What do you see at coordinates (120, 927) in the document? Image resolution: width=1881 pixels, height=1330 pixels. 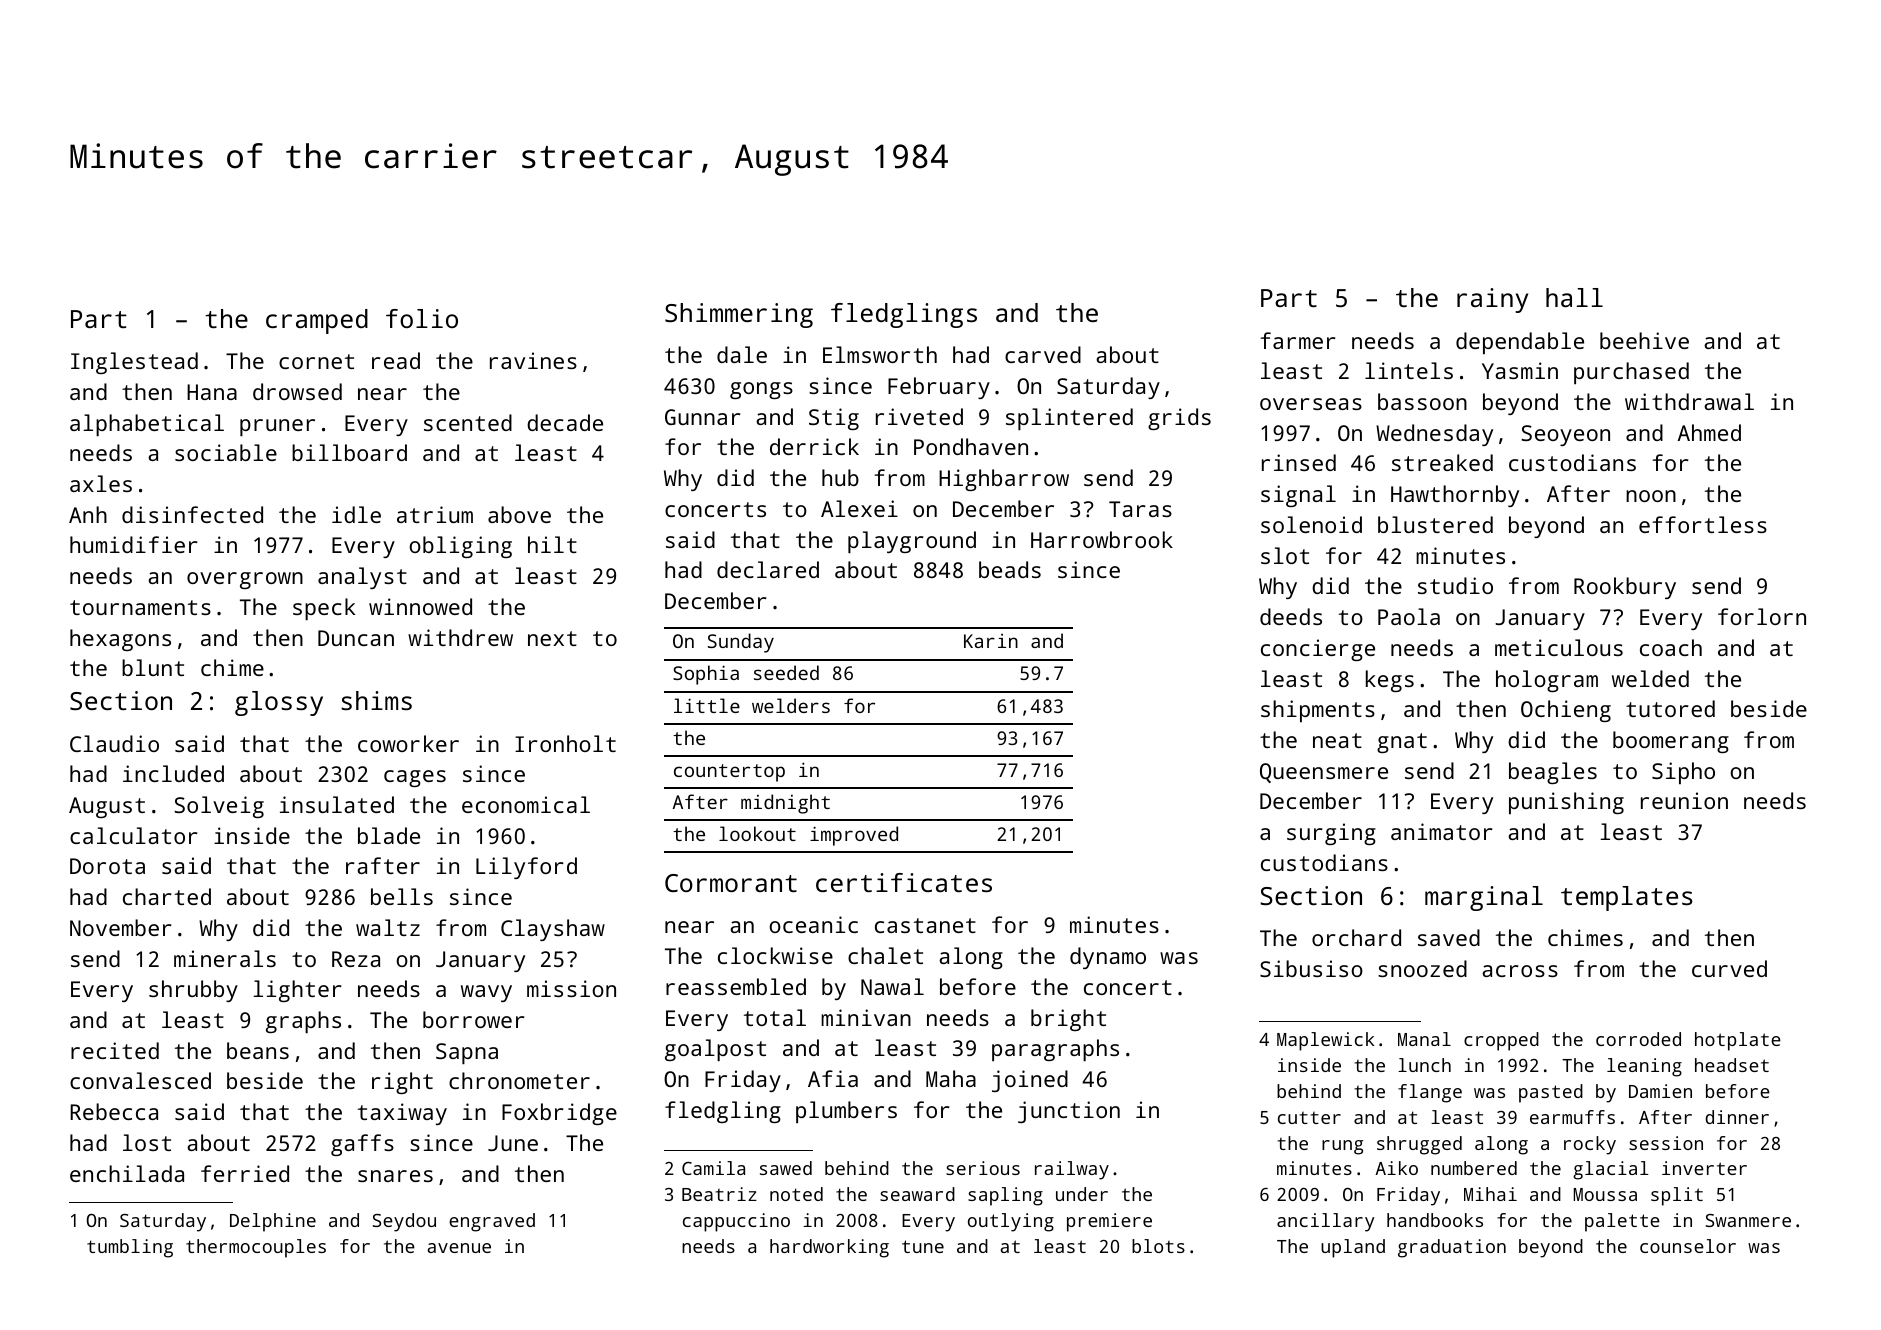 I see `November` at bounding box center [120, 927].
